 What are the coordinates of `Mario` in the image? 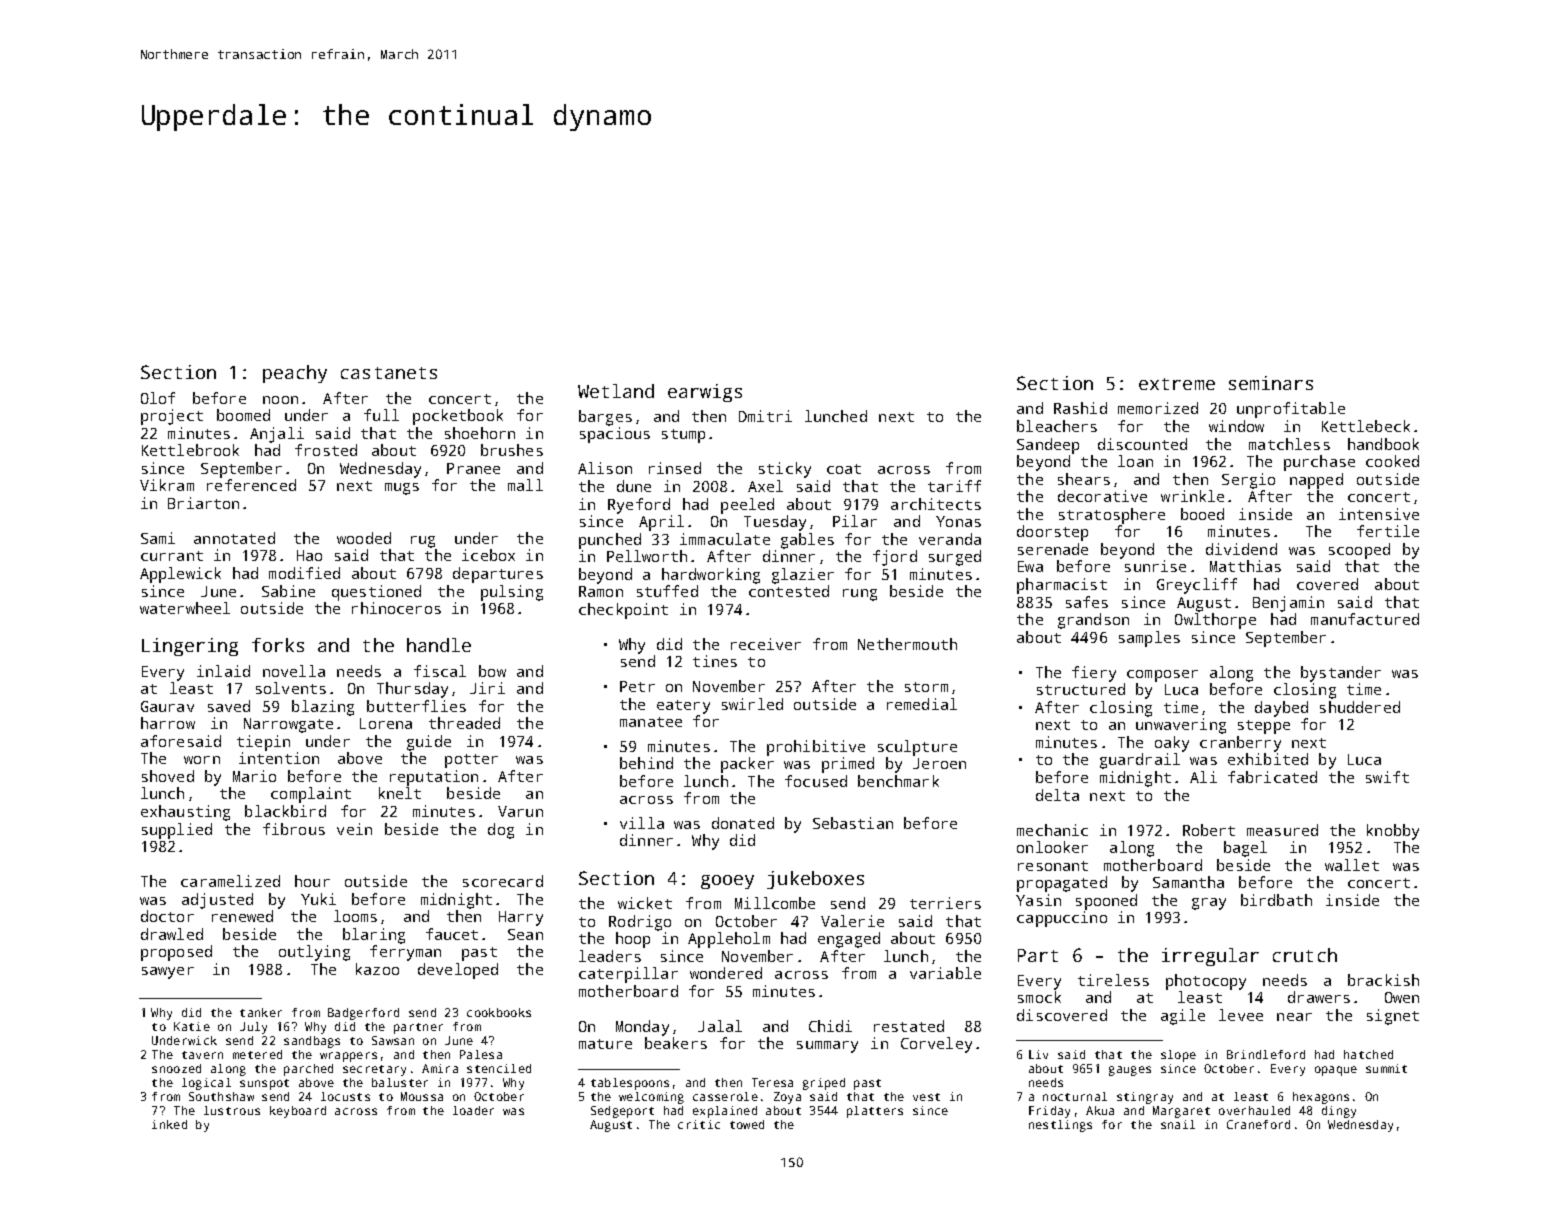 It's located at (254, 776).
